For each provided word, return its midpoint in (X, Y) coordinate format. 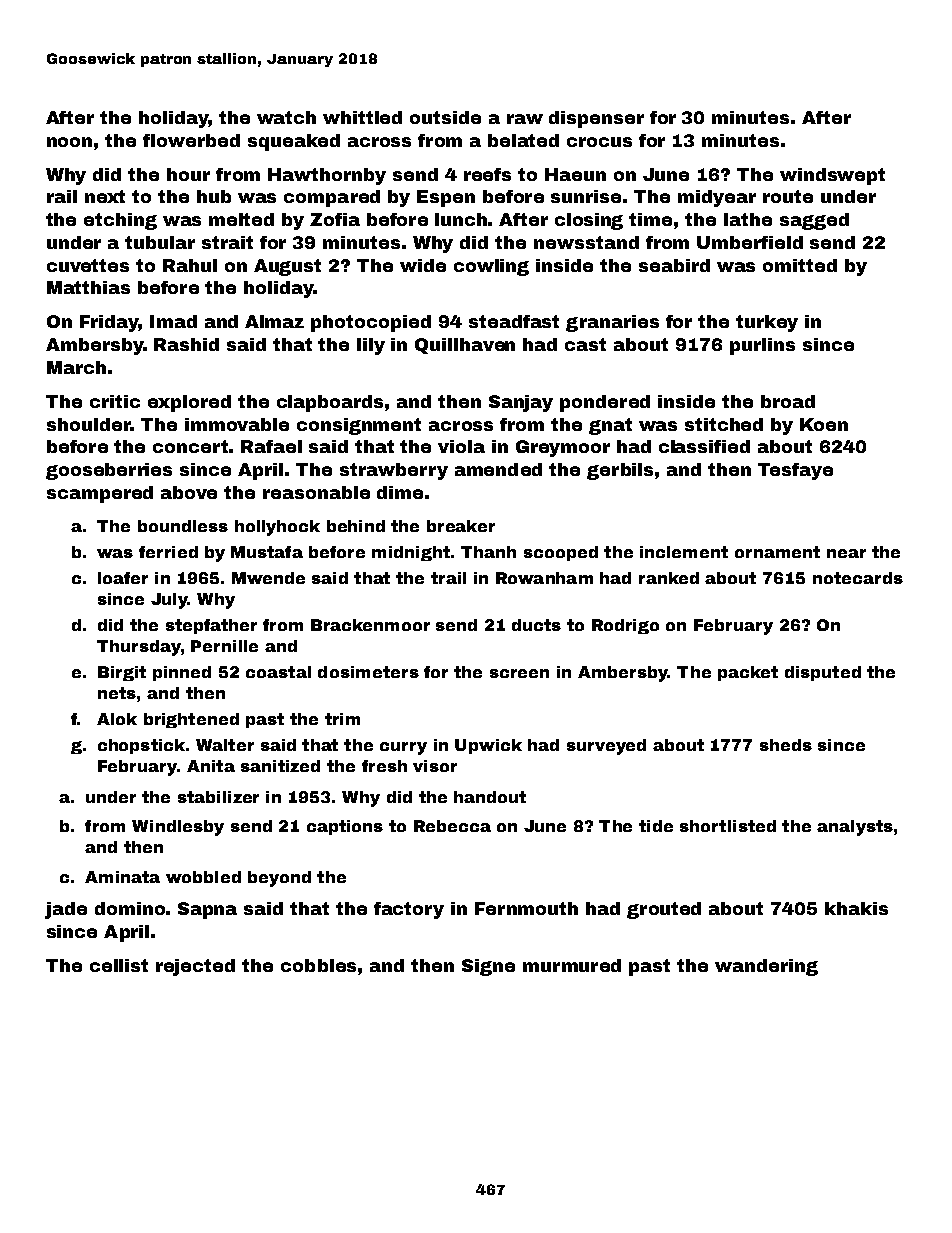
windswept (832, 176)
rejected (195, 967)
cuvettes (88, 265)
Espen (446, 198)
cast (585, 344)
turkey (767, 323)
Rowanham (544, 578)
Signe (488, 967)
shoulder (88, 424)
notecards (858, 578)
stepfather (211, 626)
